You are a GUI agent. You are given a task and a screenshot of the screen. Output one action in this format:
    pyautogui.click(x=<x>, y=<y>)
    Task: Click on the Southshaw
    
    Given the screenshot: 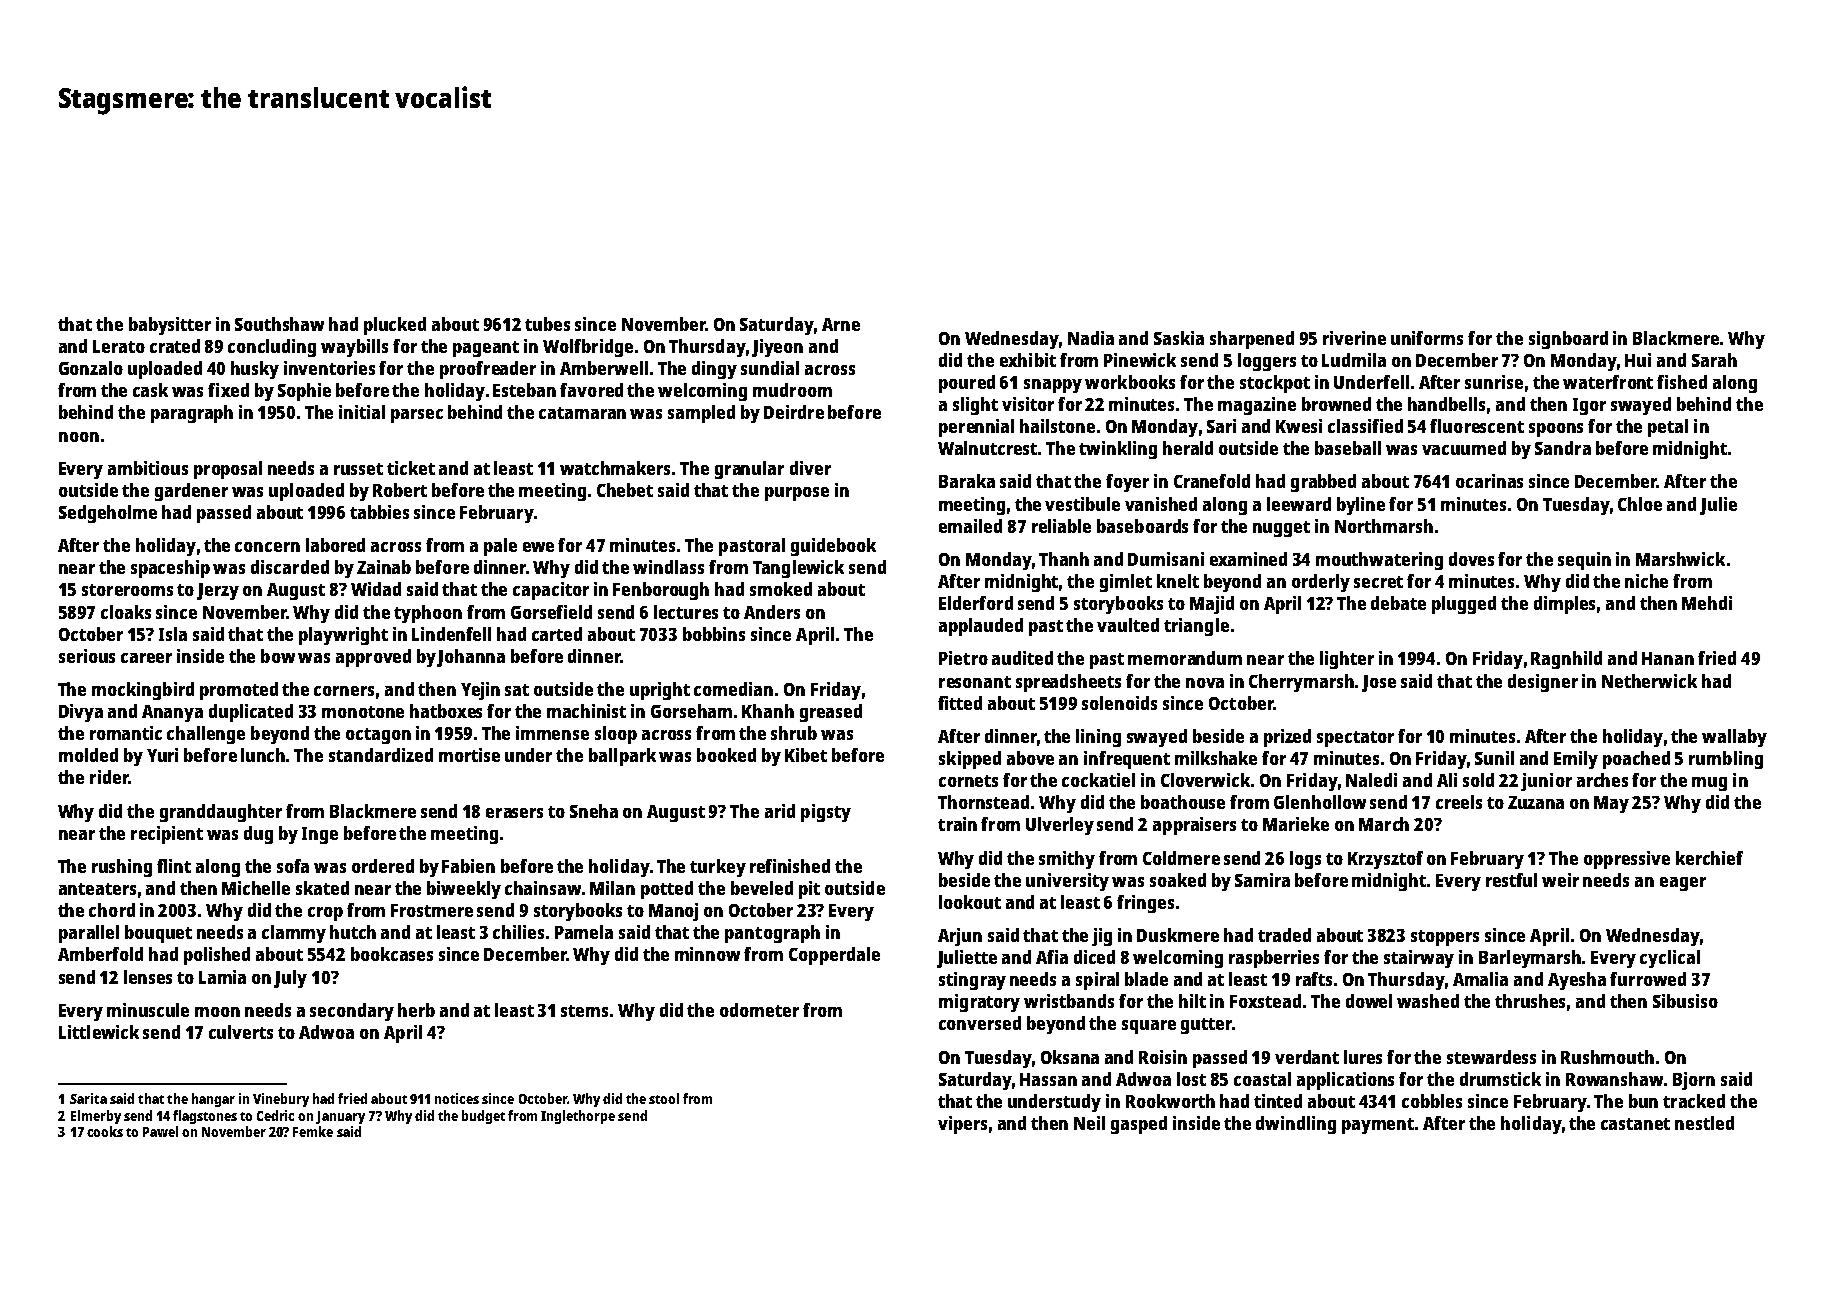 What is the action you would take?
    pyautogui.click(x=279, y=324)
